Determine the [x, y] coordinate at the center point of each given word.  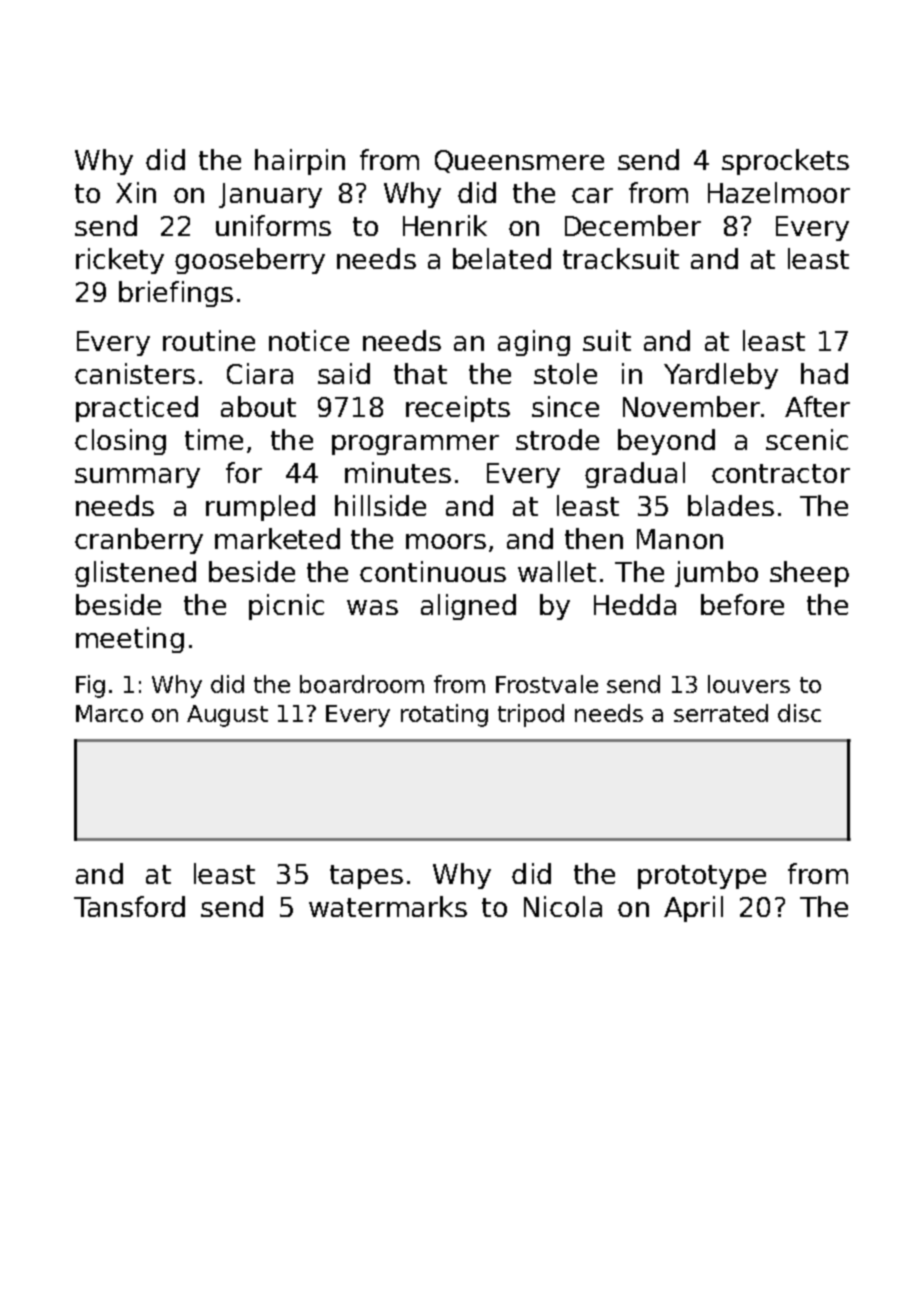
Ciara [260, 373]
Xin [136, 192]
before [742, 604]
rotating [444, 715]
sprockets [785, 162]
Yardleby [721, 376]
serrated [721, 713]
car [592, 195]
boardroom [362, 684]
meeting [130, 640]
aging [534, 343]
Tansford [129, 906]
